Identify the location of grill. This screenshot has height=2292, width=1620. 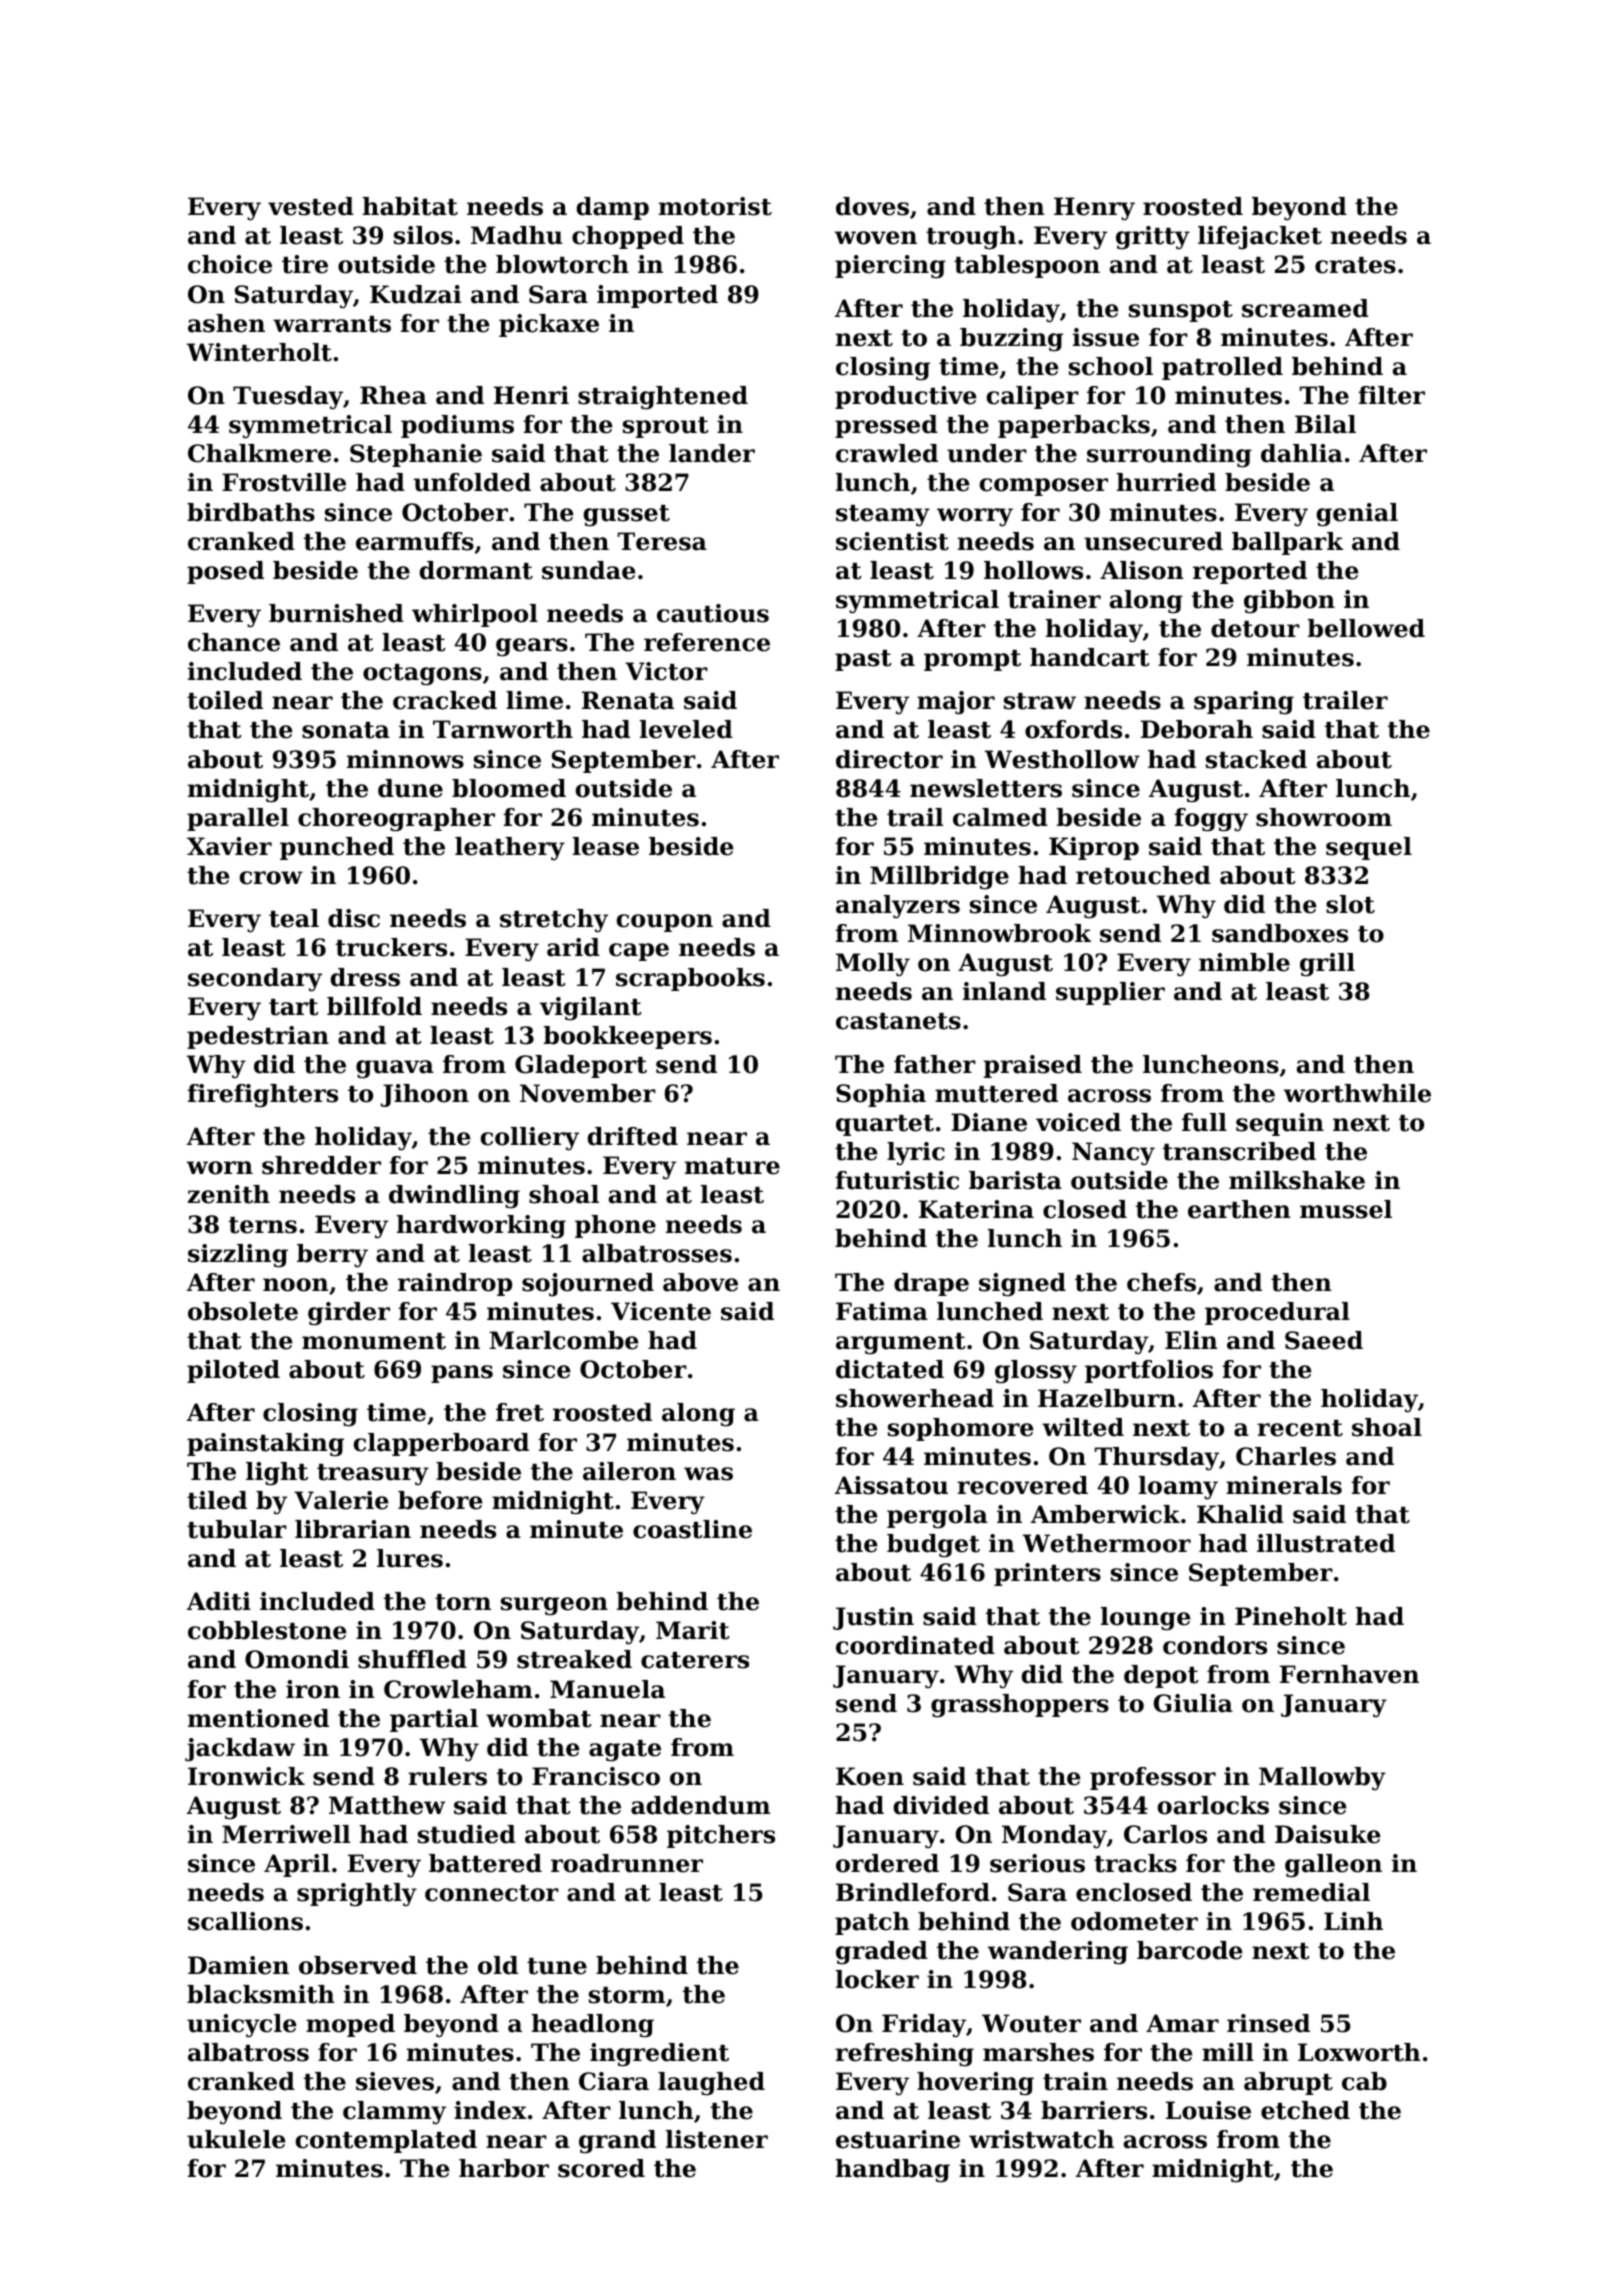
(1327, 965).
